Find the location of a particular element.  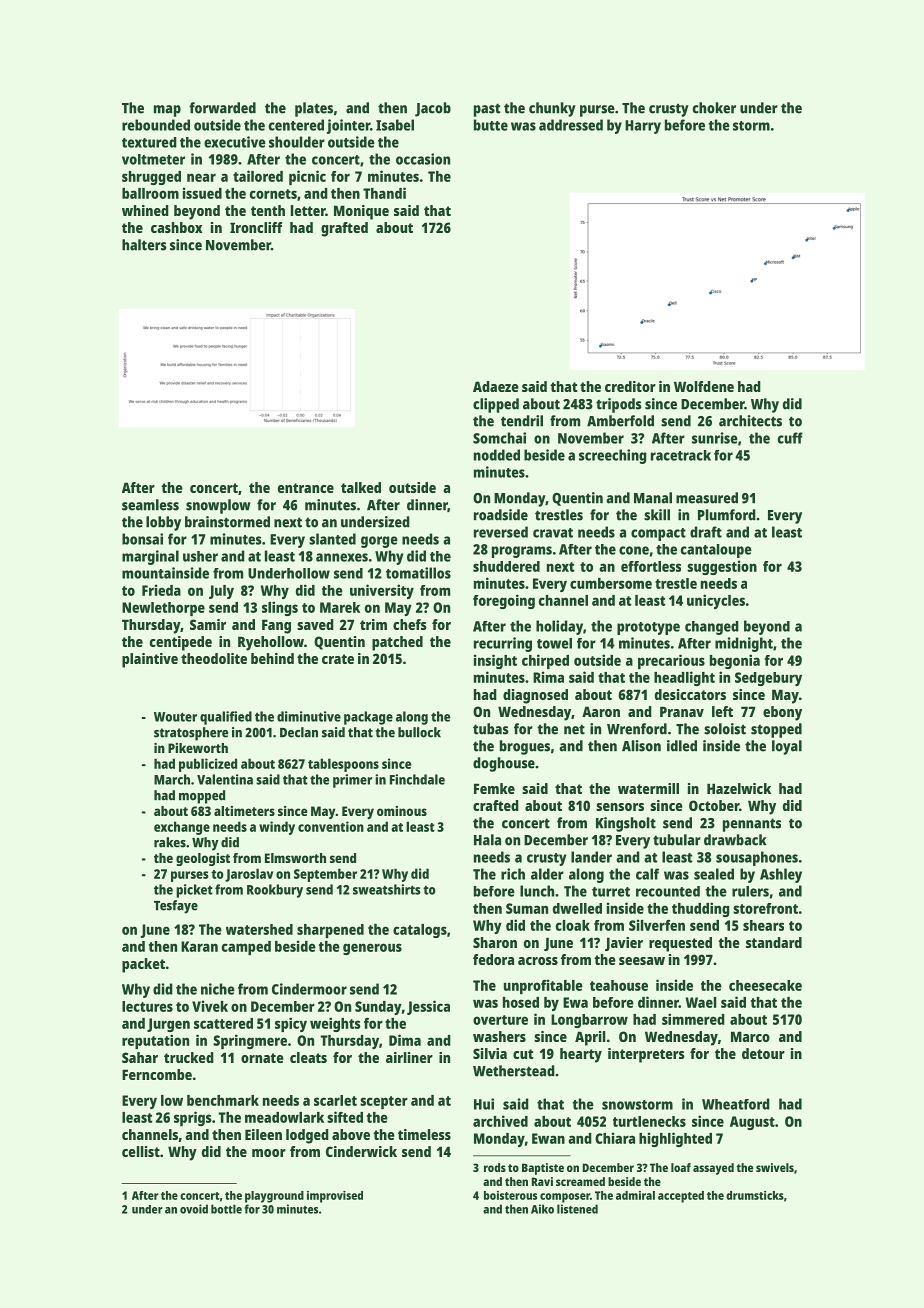

occasion is located at coordinates (423, 159).
